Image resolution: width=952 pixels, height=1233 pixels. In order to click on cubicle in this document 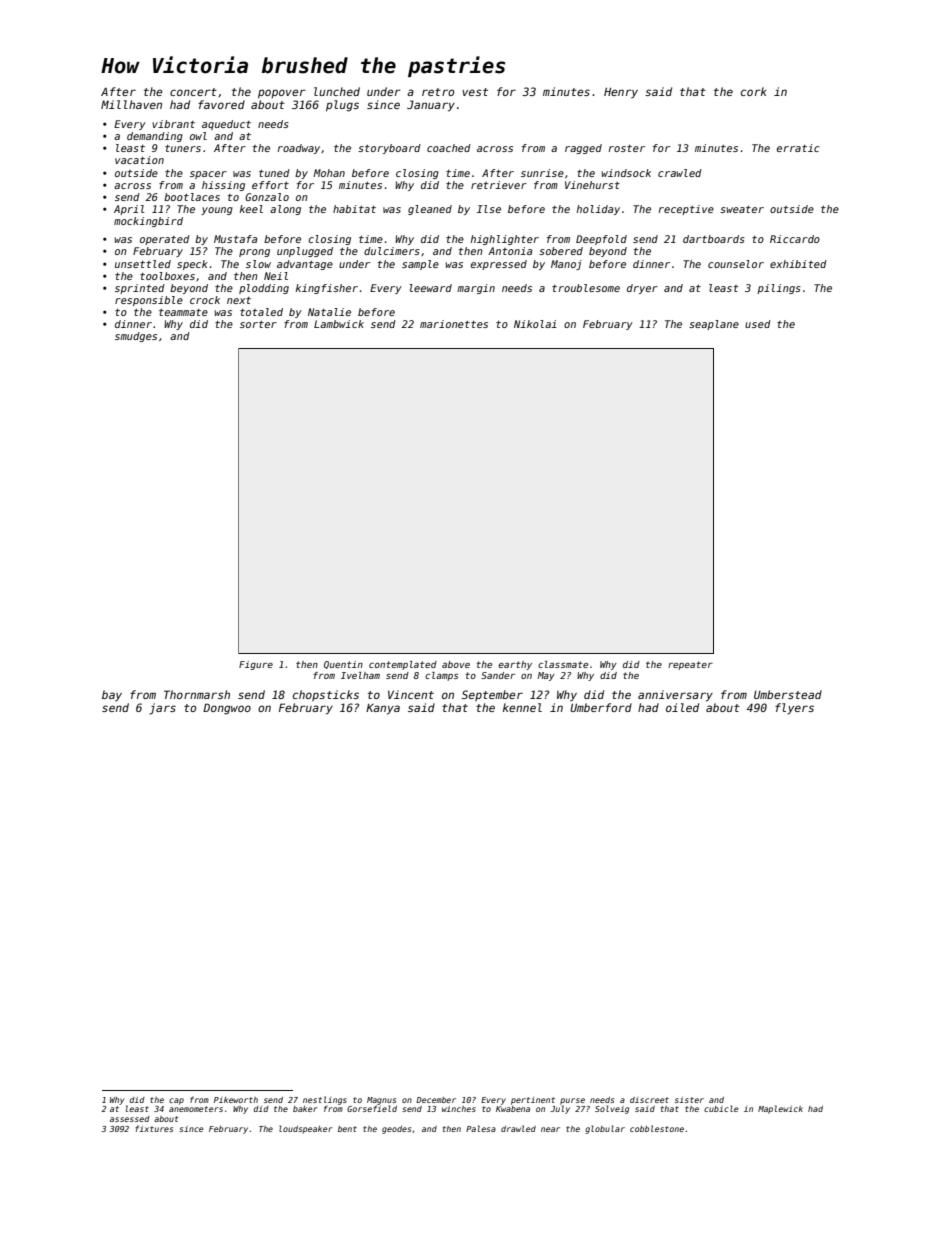, I will do `click(721, 1108)`.
